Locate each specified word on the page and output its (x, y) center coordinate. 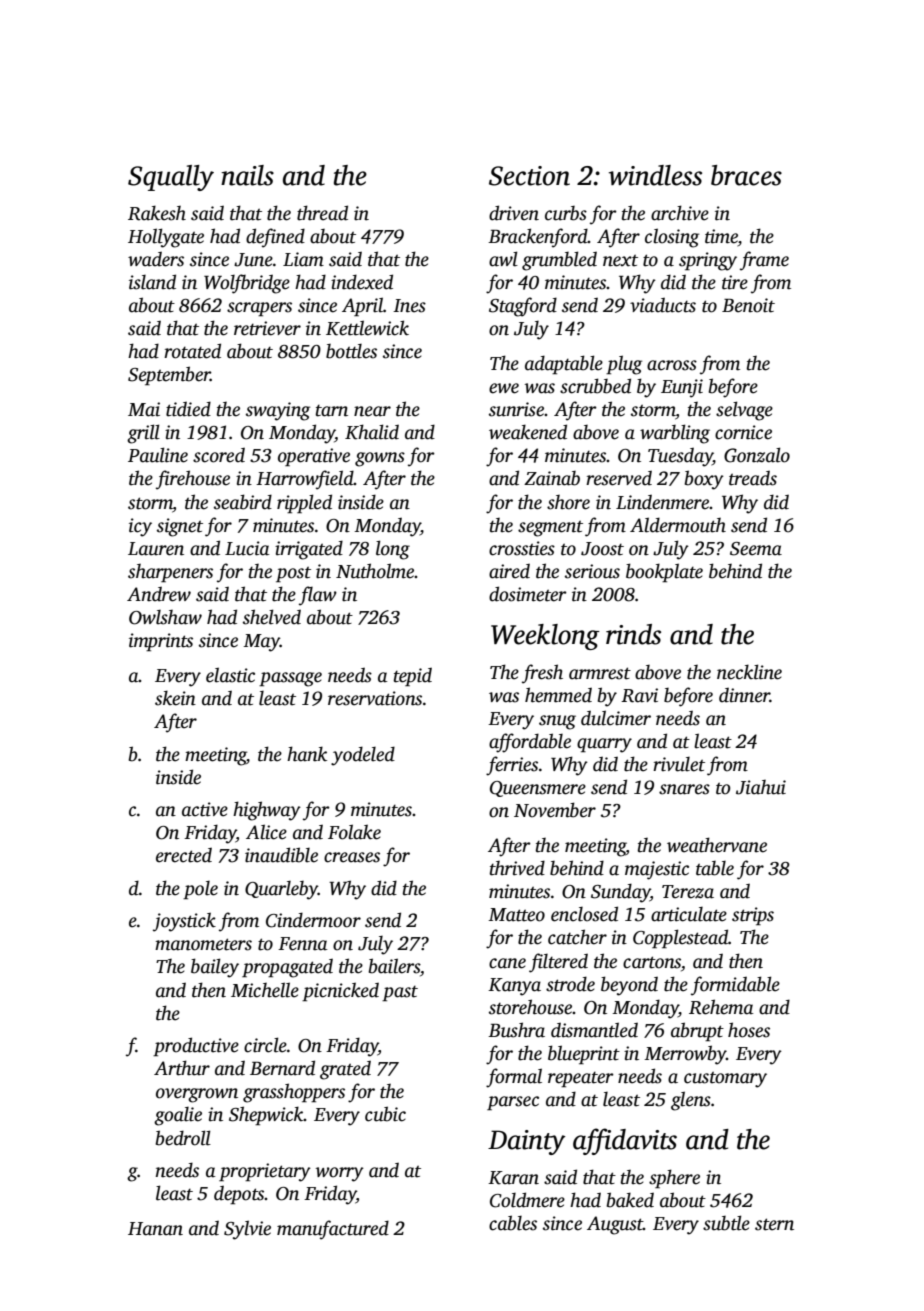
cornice (743, 432)
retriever (267, 328)
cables (513, 1223)
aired (509, 571)
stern (774, 1224)
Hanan (155, 1229)
